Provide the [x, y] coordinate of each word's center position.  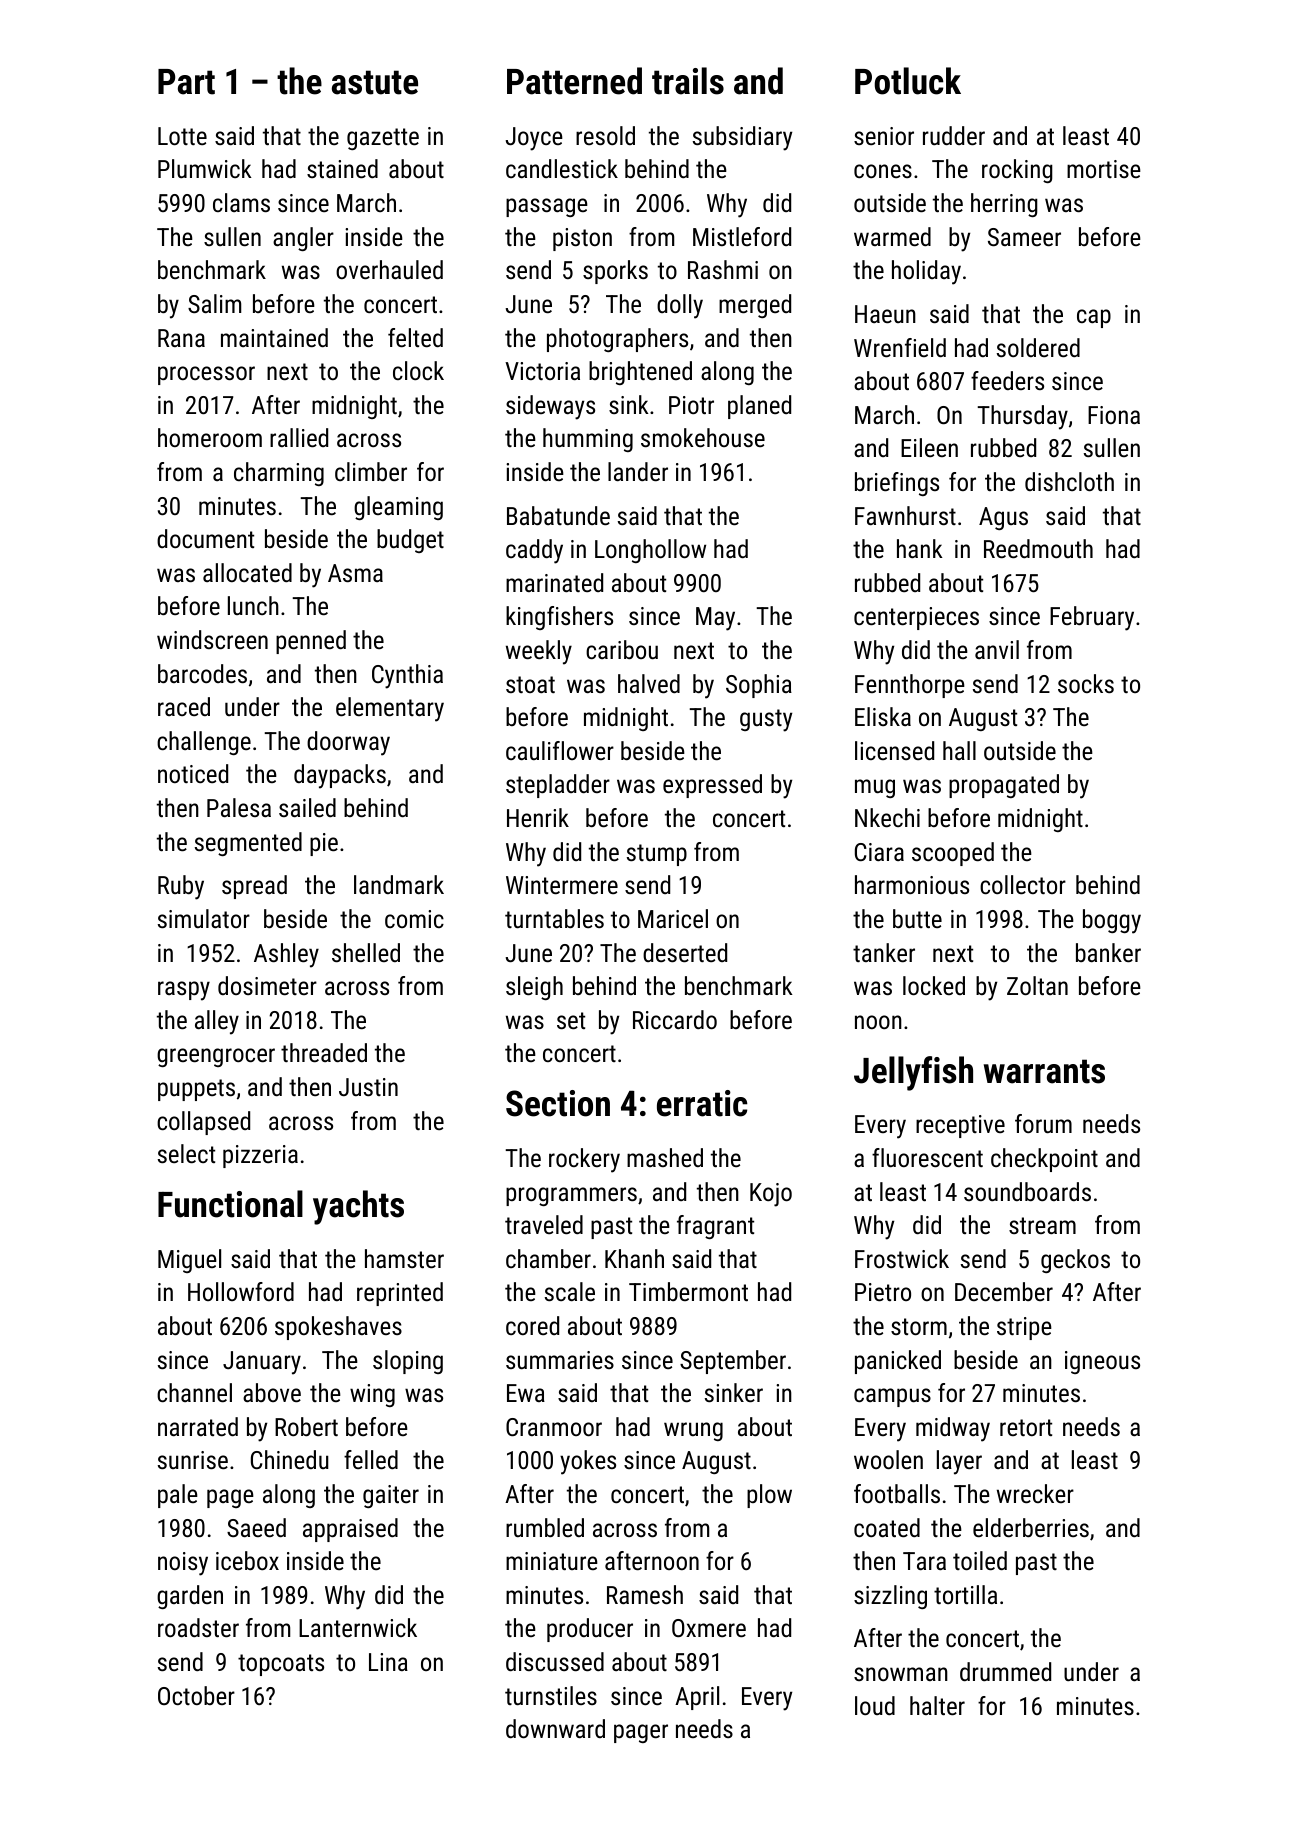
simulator [204, 918]
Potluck [908, 81]
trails [688, 81]
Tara [924, 1561]
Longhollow [650, 551]
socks [1086, 683]
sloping [408, 1362]
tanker [884, 952]
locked [934, 985]
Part [186, 82]
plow [769, 1496]
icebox [247, 1560]
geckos [1075, 1261]
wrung [693, 1431]
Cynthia [407, 676]
